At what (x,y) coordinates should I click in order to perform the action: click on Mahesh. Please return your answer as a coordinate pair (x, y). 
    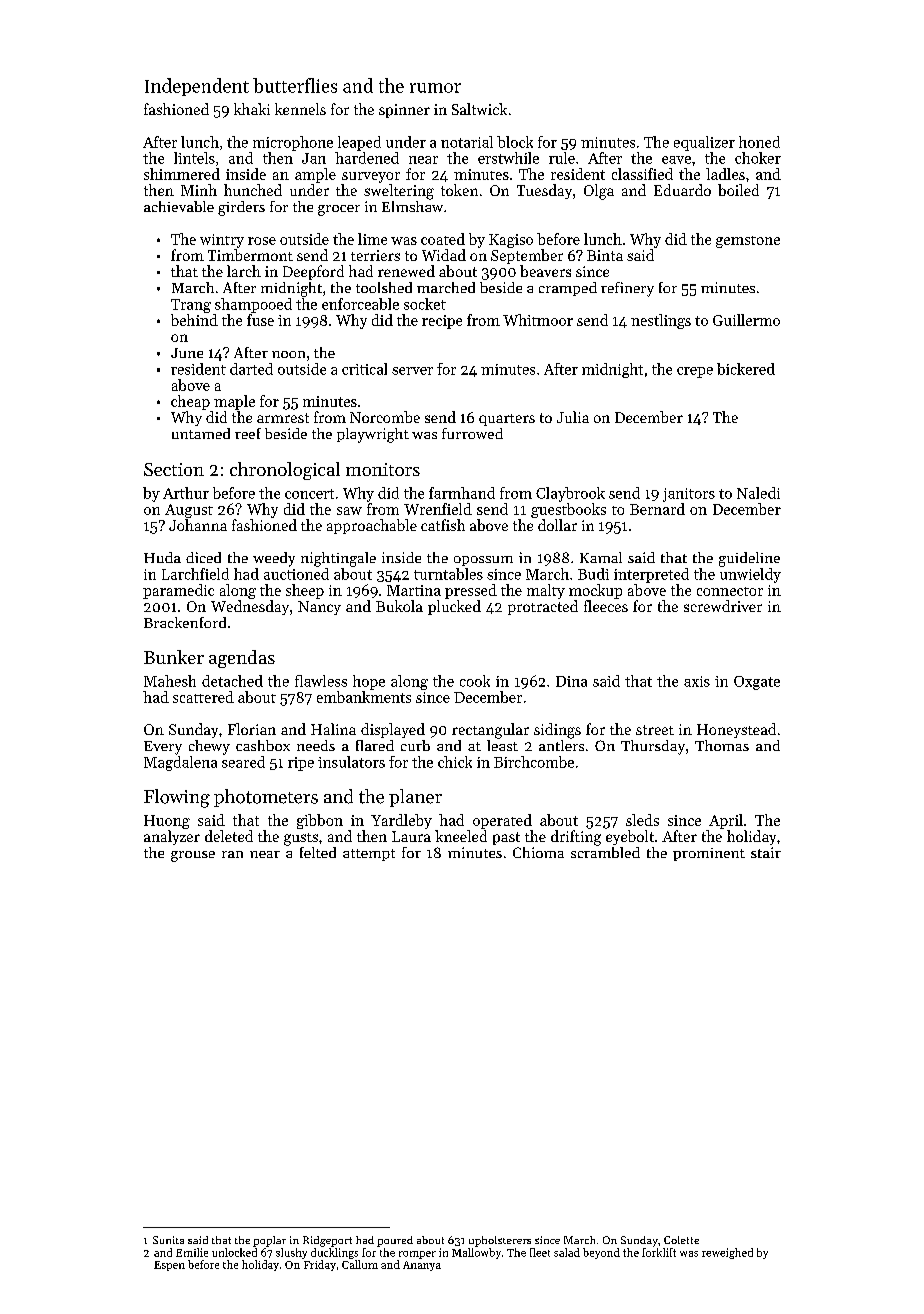
    Looking at the image, I should click on (170, 681).
